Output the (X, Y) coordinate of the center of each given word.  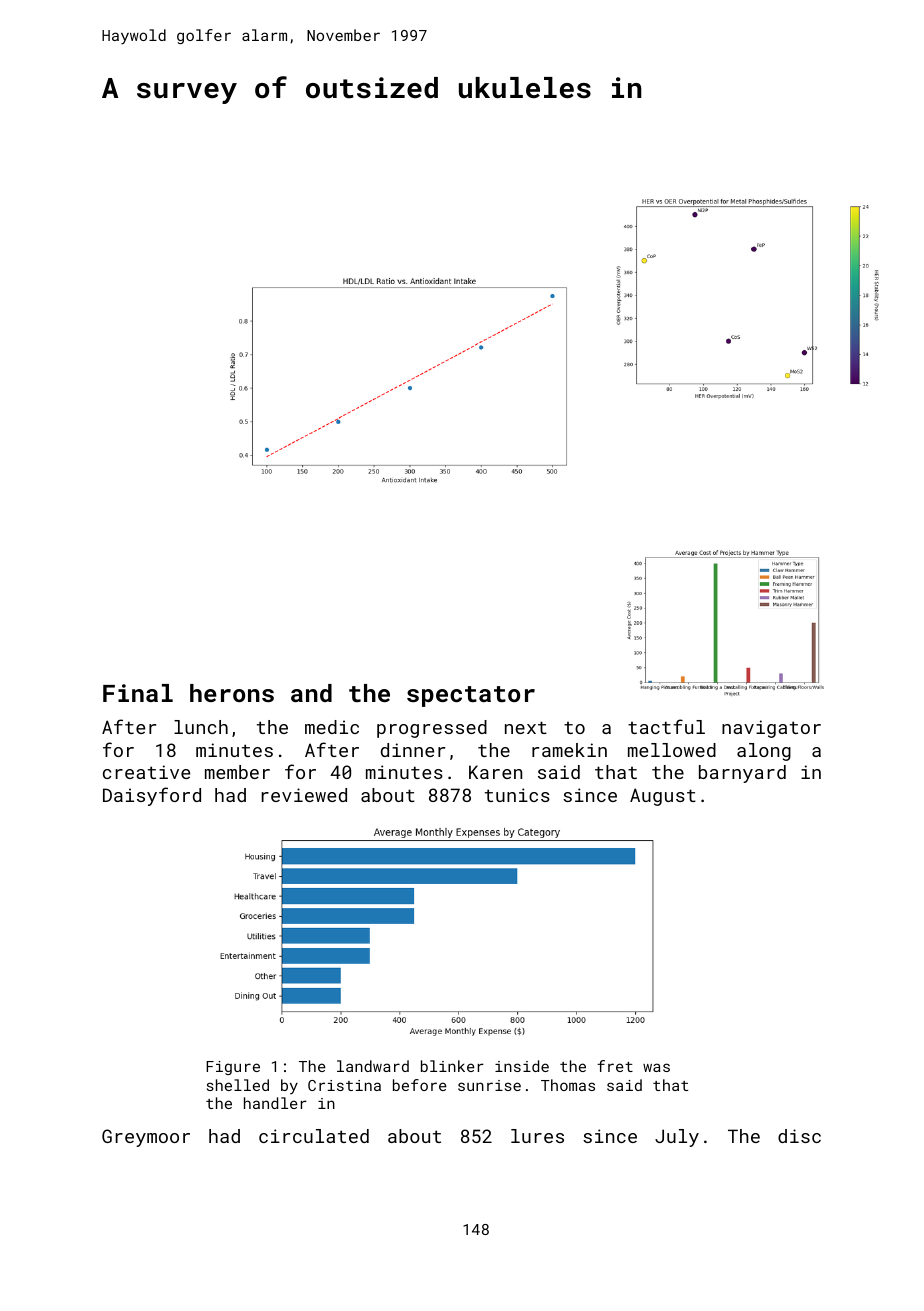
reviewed (304, 795)
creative (146, 772)
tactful (666, 726)
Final (138, 693)
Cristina (344, 1085)
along (764, 752)
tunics (517, 795)
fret (615, 1066)
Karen (495, 772)
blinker (452, 1066)
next (526, 727)
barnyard (742, 774)
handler (275, 1103)
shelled (238, 1085)
